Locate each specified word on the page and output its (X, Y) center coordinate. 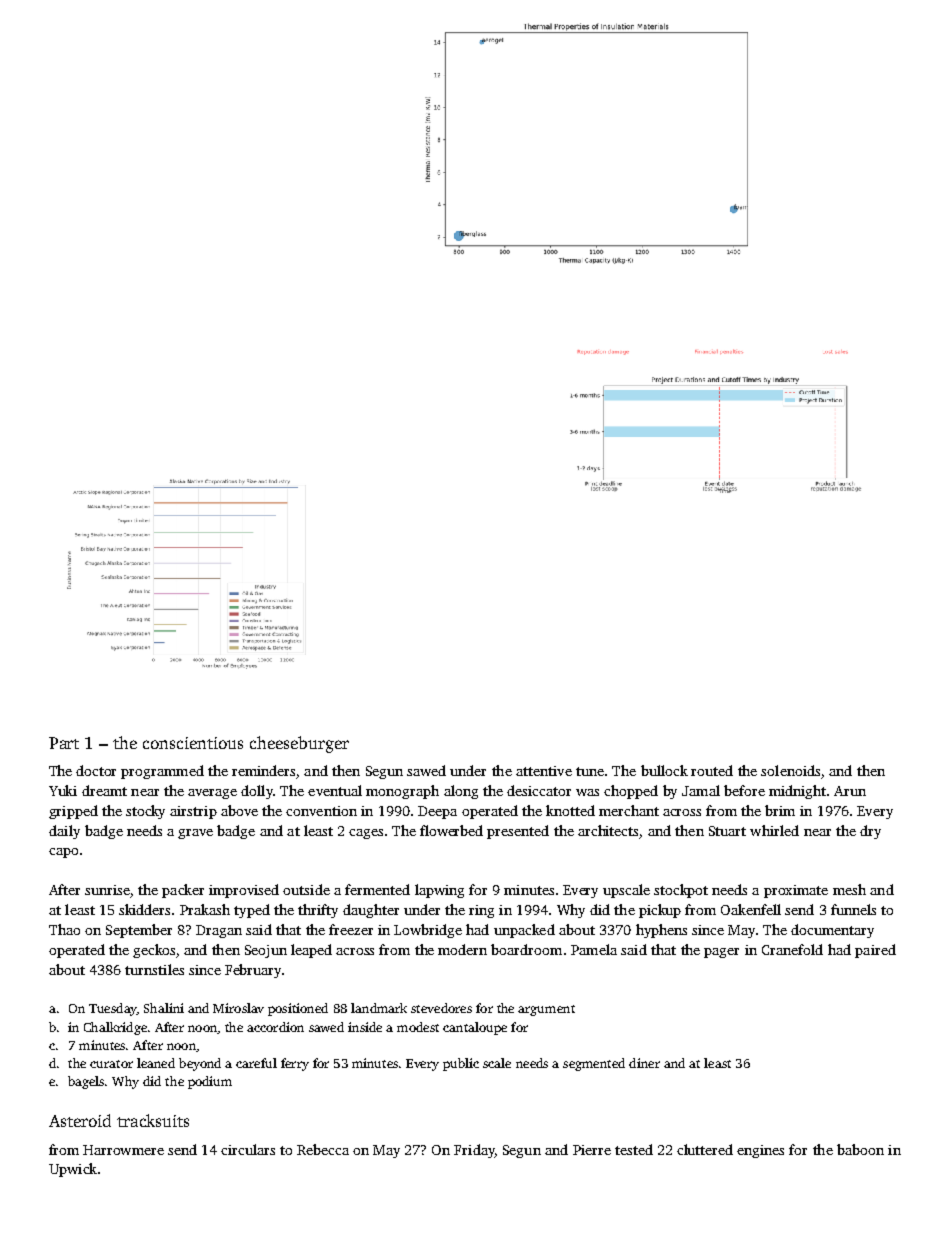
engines (760, 1151)
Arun (850, 791)
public (461, 1064)
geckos (154, 951)
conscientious (193, 743)
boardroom (526, 949)
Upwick (73, 1170)
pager (721, 953)
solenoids (790, 770)
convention (321, 811)
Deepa (437, 812)
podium (210, 1082)
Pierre (592, 1150)
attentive (544, 771)
